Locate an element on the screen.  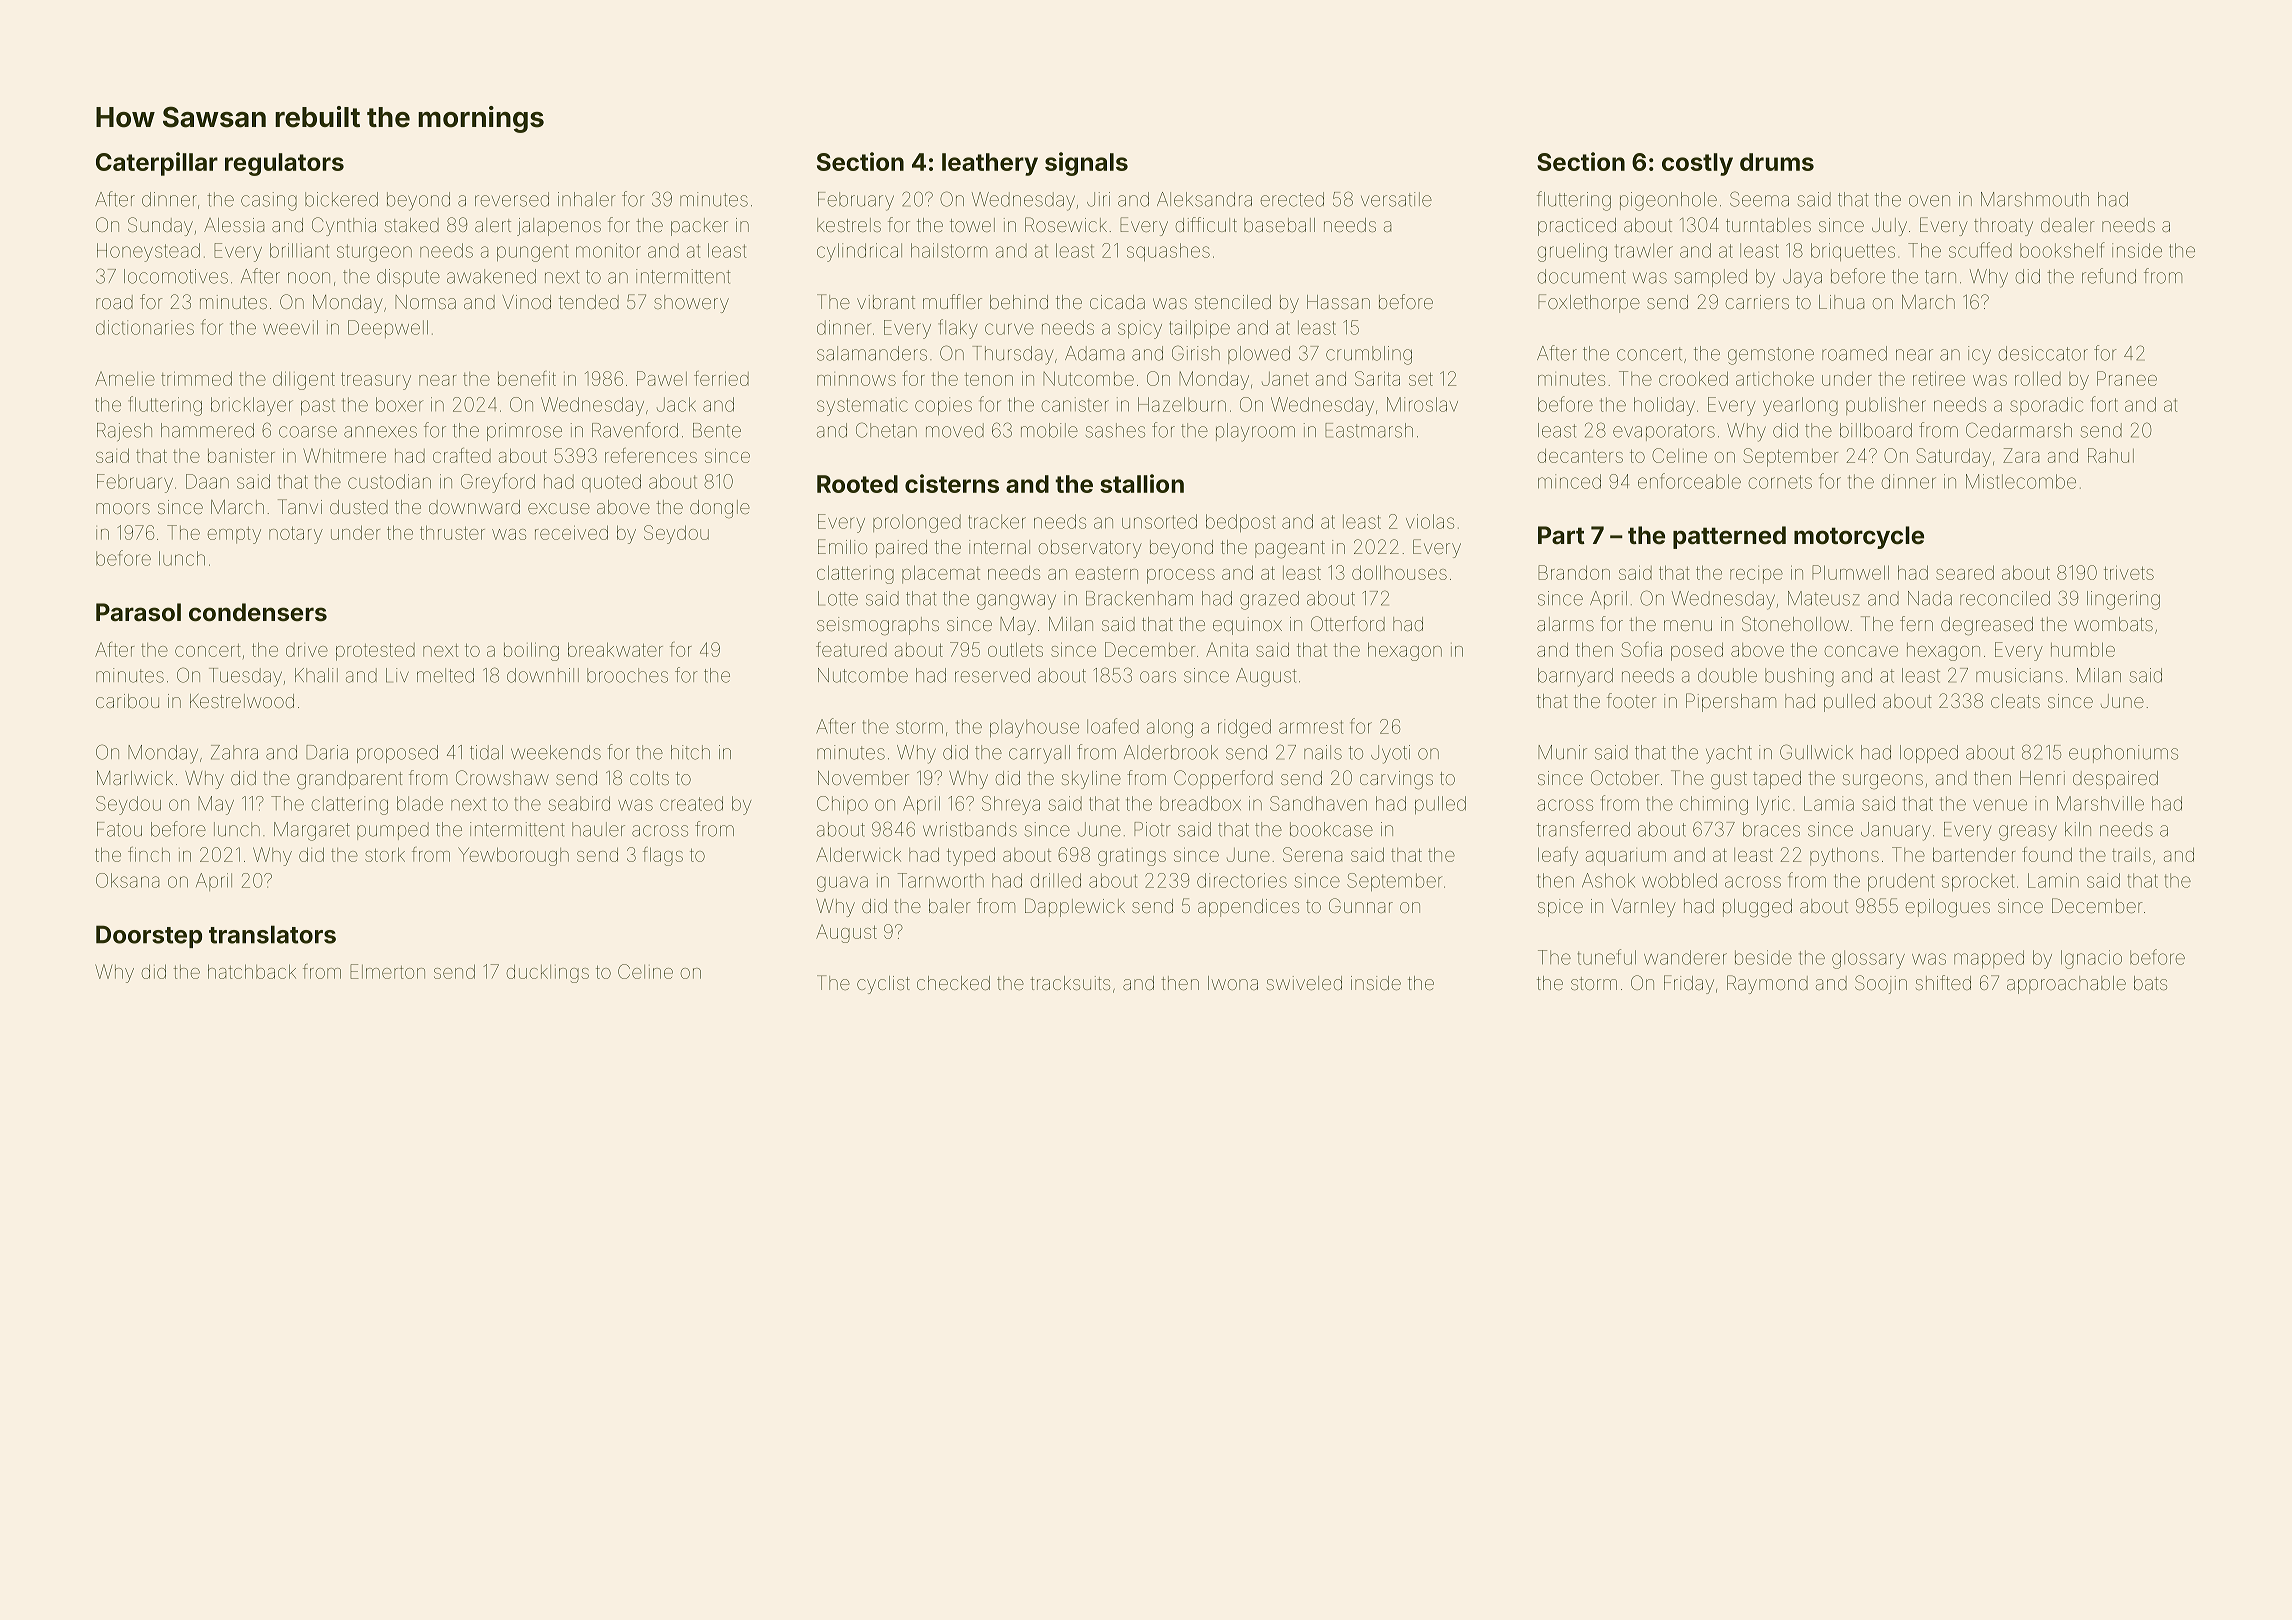
barnyard is located at coordinates (1575, 677).
